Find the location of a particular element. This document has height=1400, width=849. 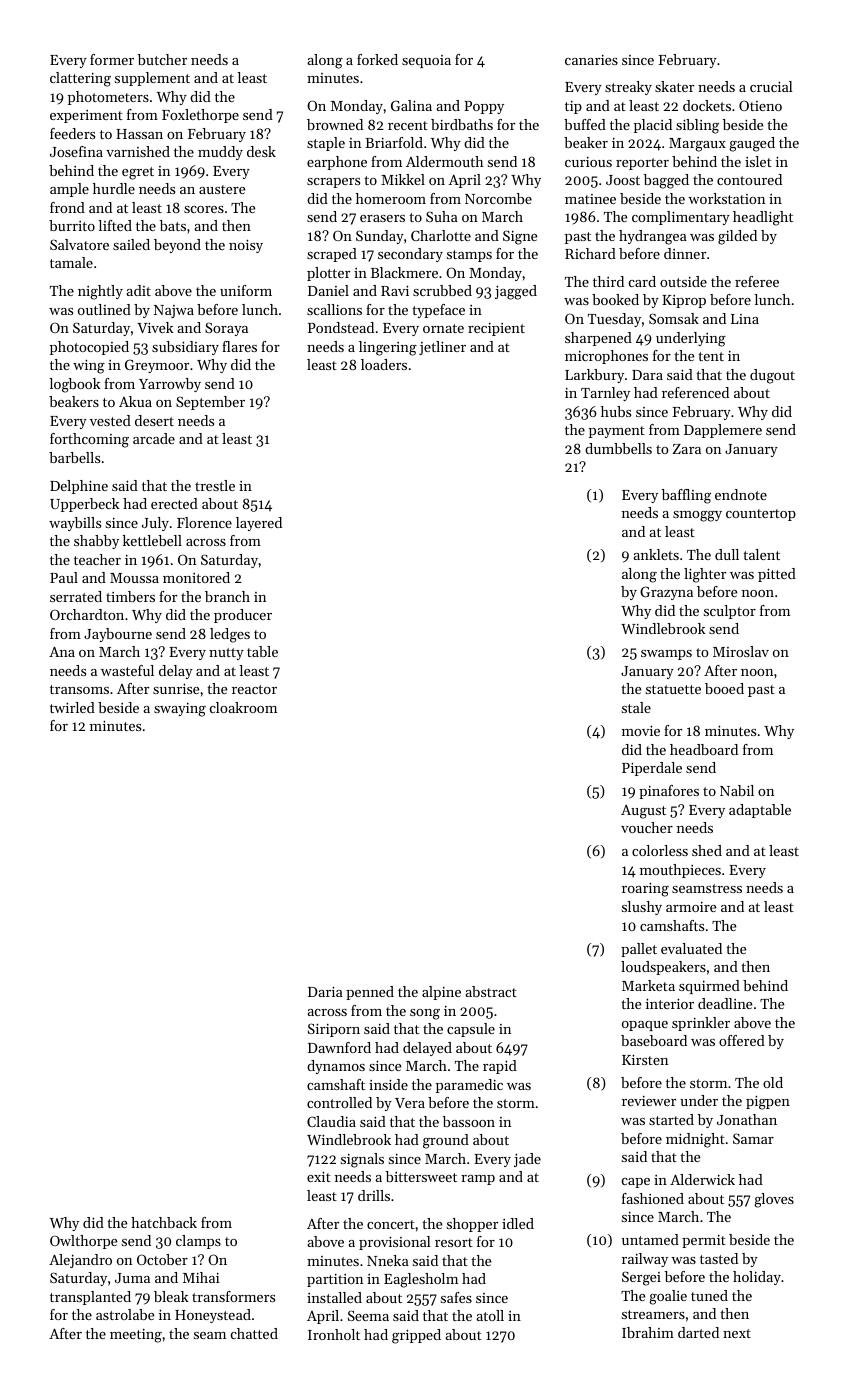

sprinkler is located at coordinates (701, 1024).
